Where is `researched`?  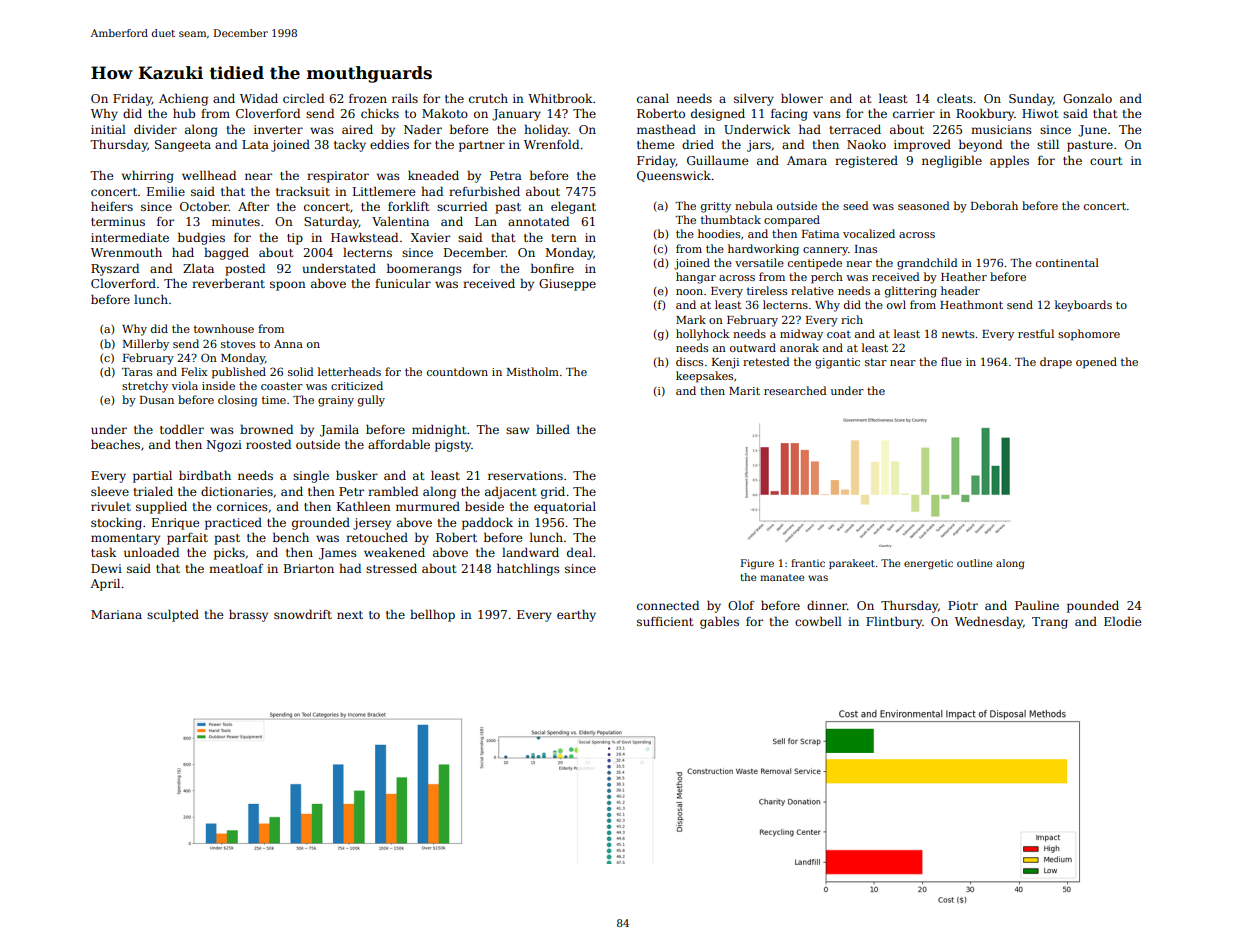 researched is located at coordinates (795, 390).
